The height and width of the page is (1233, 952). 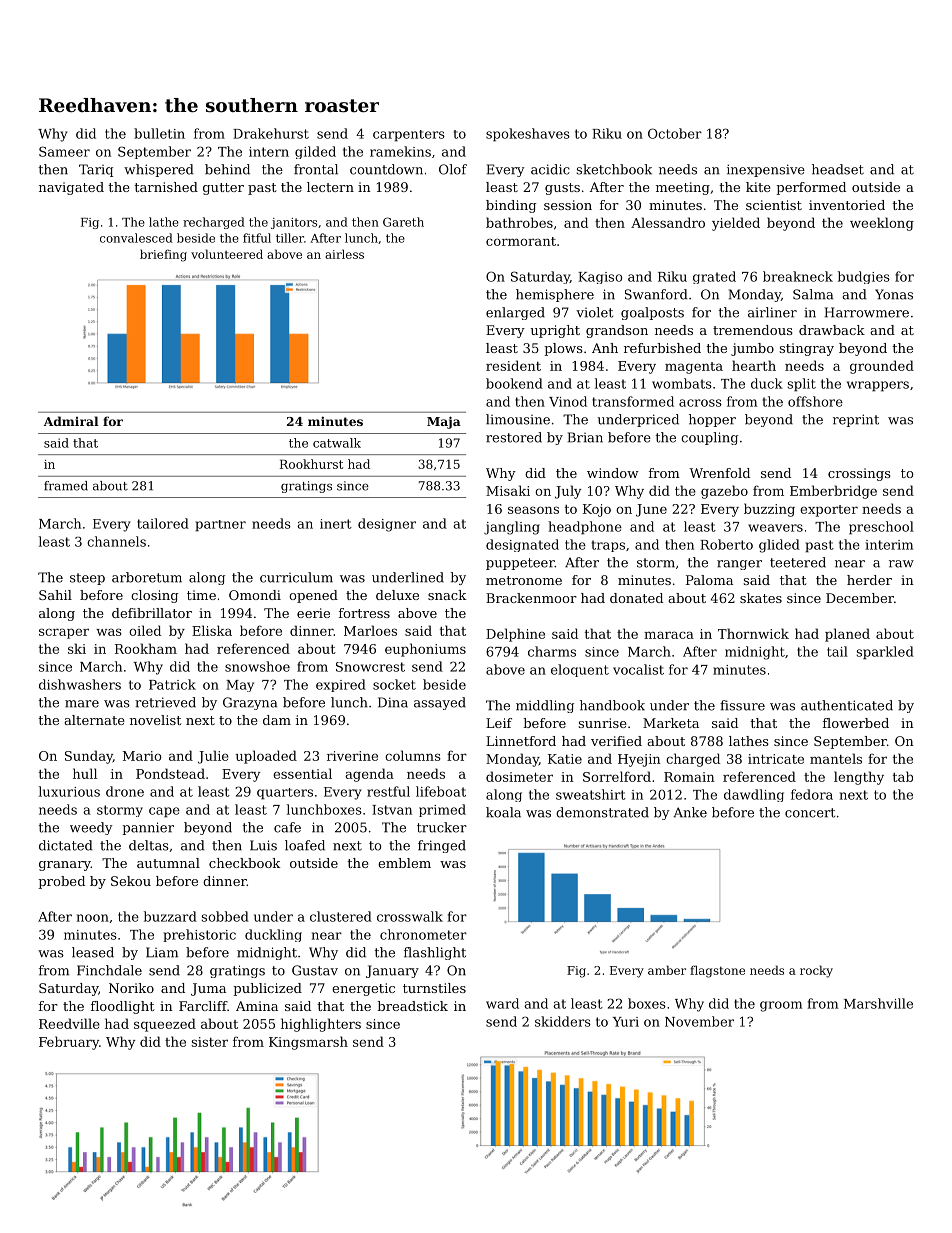 I want to click on Gareth, so click(x=403, y=222).
